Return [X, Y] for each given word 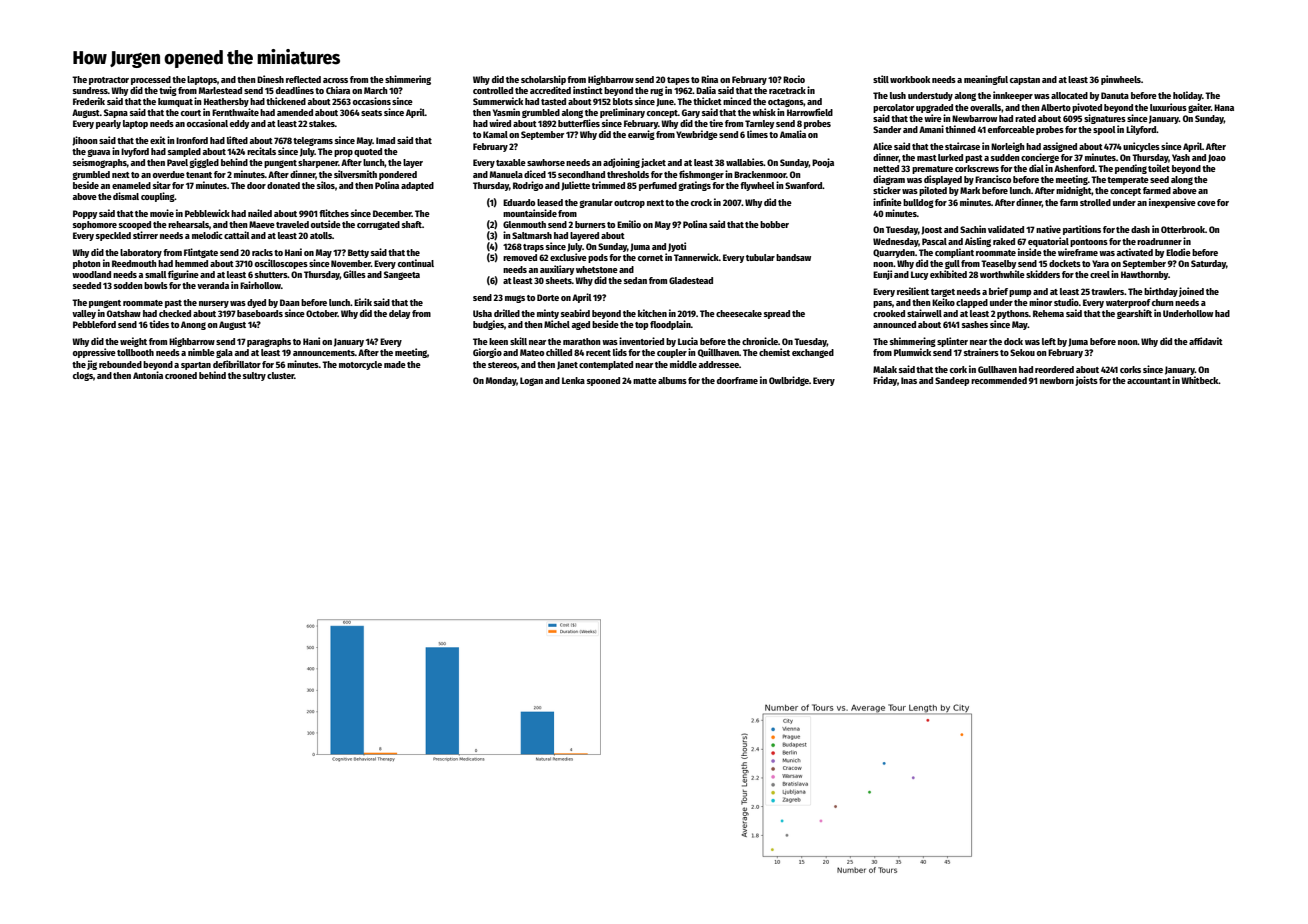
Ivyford [135, 152]
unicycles [1141, 147]
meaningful [986, 80]
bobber [774, 224]
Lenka [573, 380]
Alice [882, 146]
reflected [303, 79]
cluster [280, 375]
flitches [334, 213]
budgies [488, 325]
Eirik [363, 302]
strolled [1095, 202]
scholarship [543, 80]
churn [1163, 302]
